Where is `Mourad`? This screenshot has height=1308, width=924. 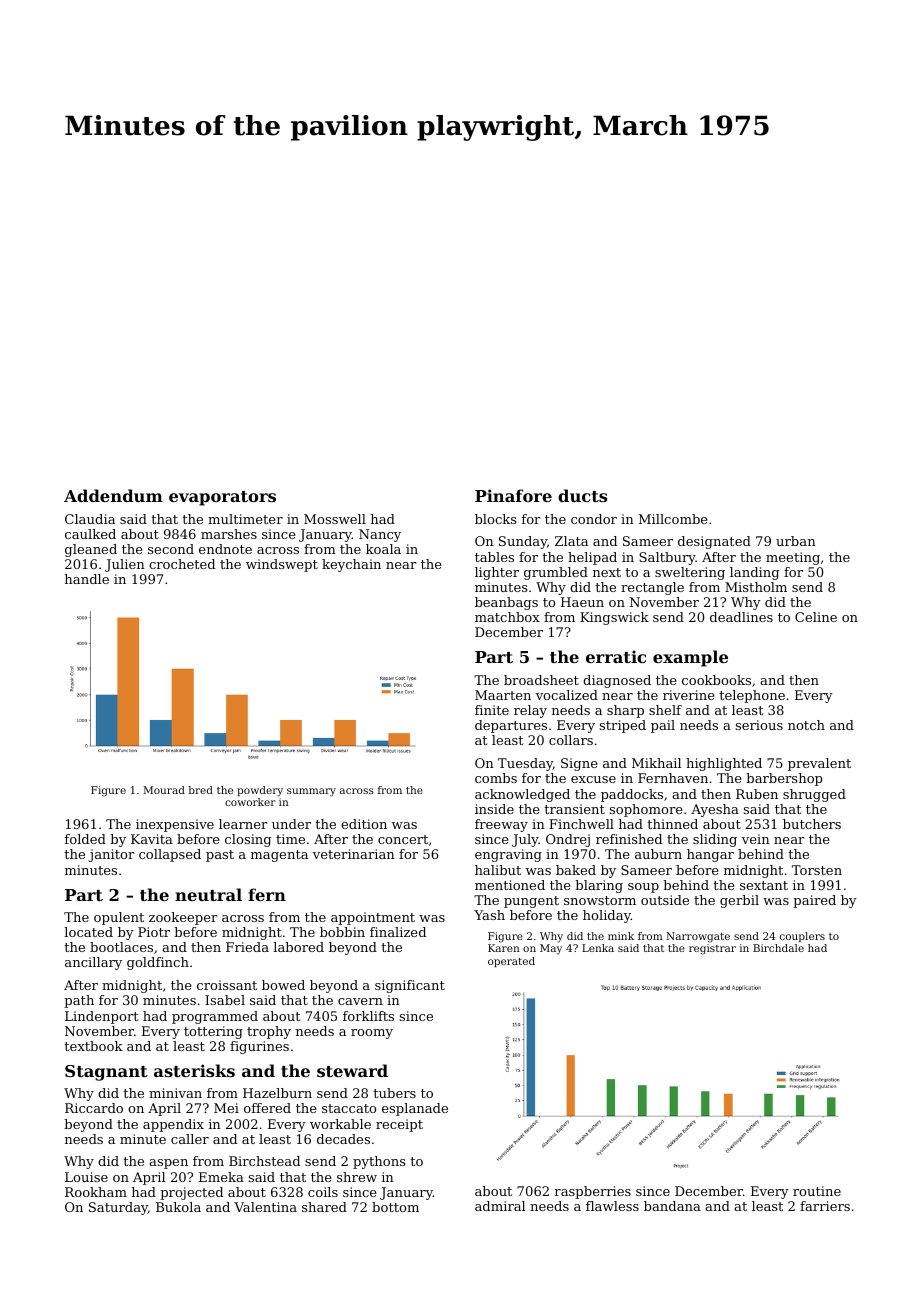 Mourad is located at coordinates (164, 790).
